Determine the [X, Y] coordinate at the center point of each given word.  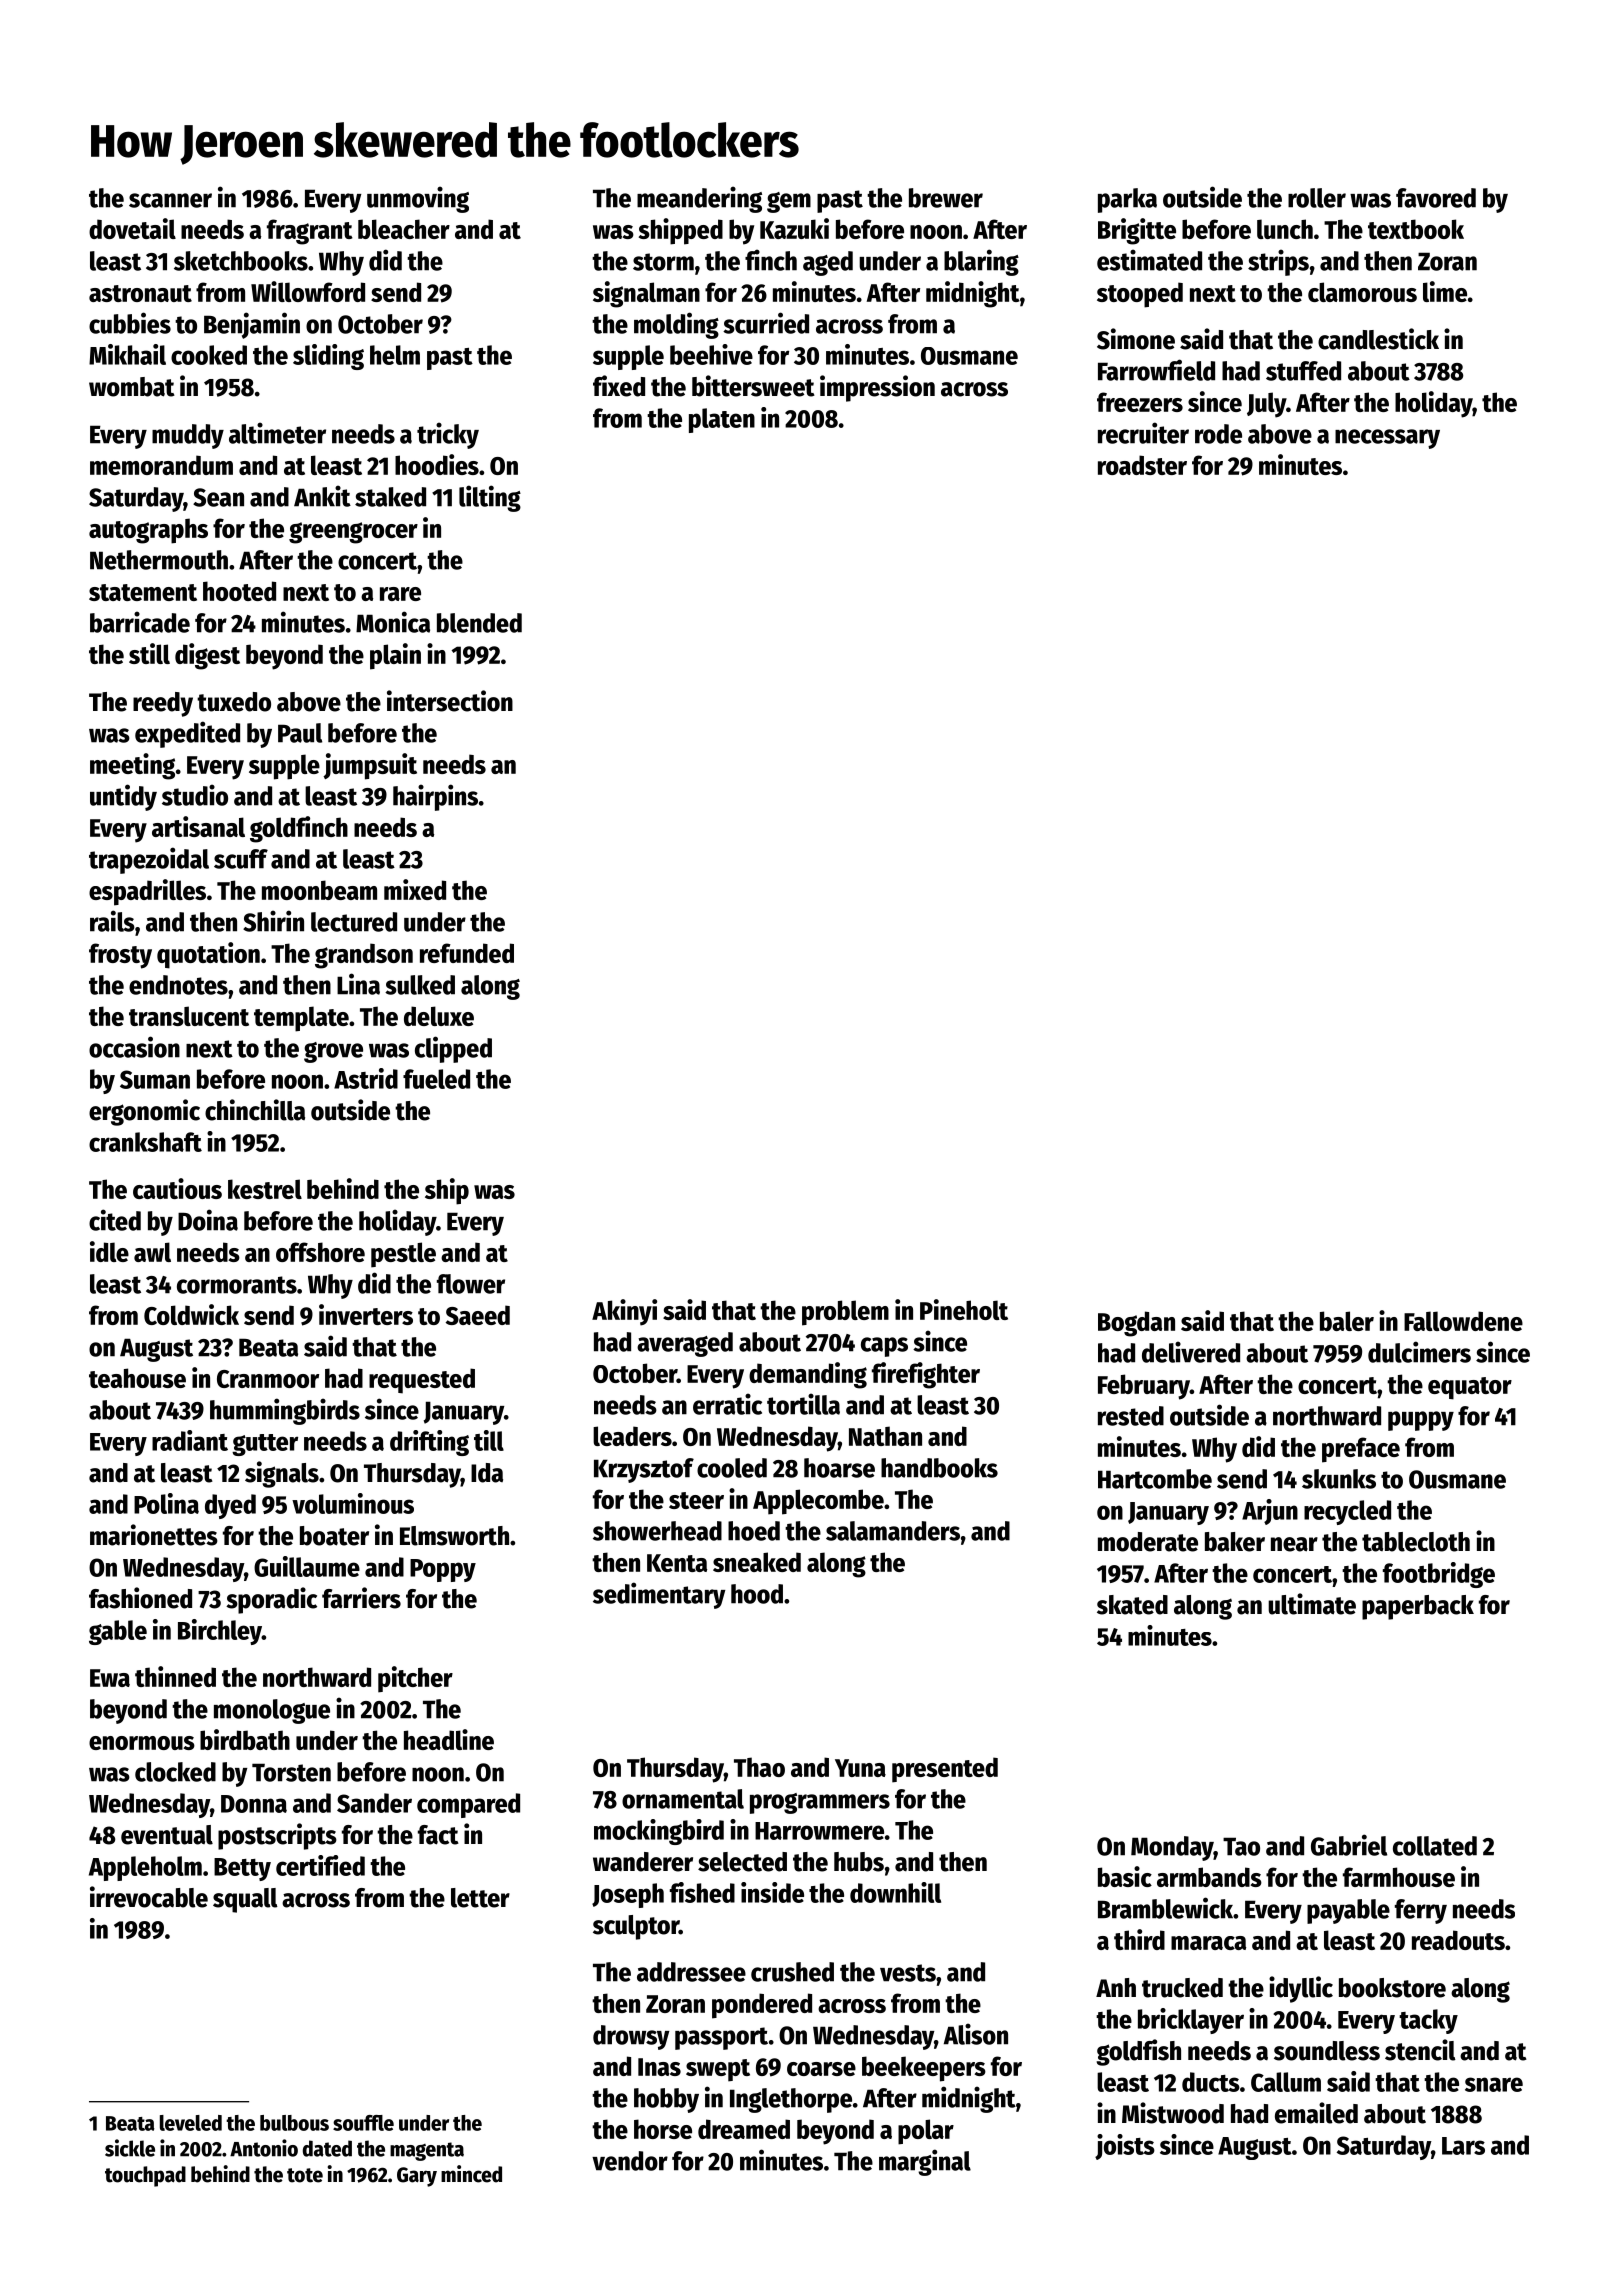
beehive [711, 354]
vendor [630, 2161]
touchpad [145, 2176]
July [1266, 405]
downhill [895, 1892]
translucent [189, 1016]
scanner [170, 200]
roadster [1142, 465]
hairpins [435, 797]
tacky [1428, 2021]
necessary [1387, 439]
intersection [450, 701]
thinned [175, 1676]
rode [1218, 434]
